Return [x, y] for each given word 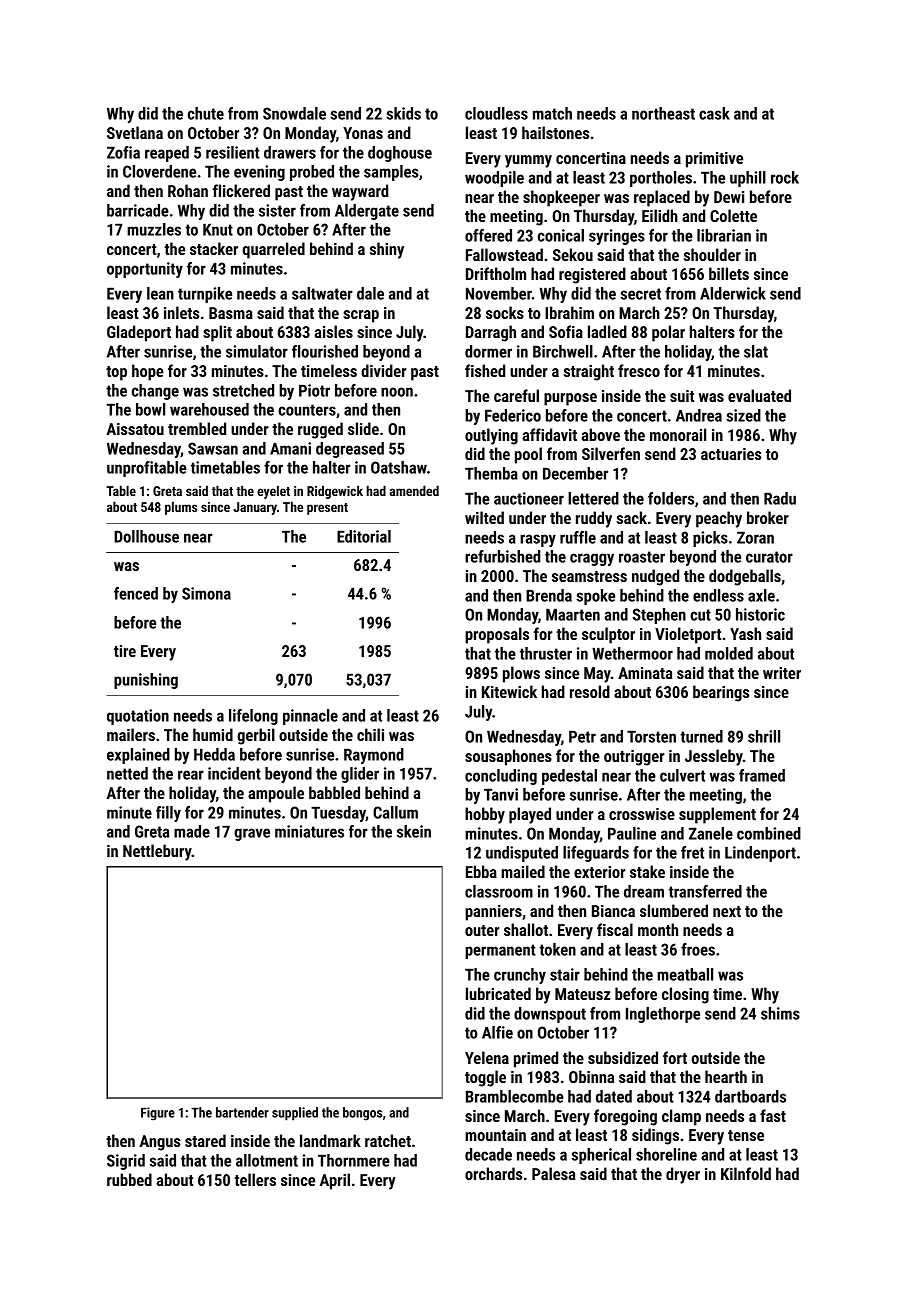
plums [181, 508]
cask [714, 113]
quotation [138, 717]
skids [403, 113]
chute [206, 113]
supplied [295, 1114]
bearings [721, 693]
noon [397, 392]
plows [521, 674]
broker [768, 517]
